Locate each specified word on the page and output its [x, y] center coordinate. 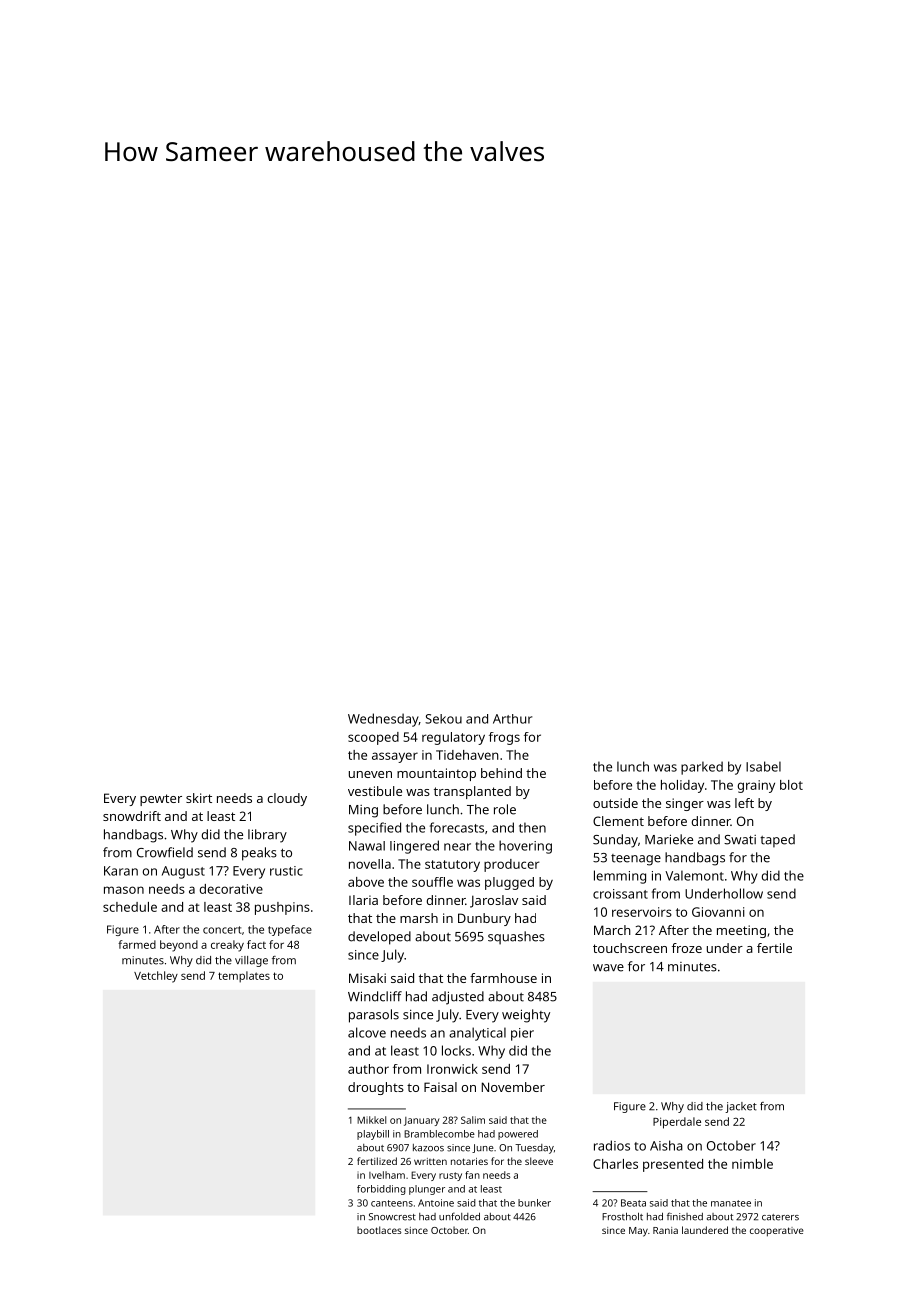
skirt [199, 798]
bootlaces [379, 1230]
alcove [367, 1032]
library [267, 836]
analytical [477, 1034]
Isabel [763, 766]
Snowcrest [392, 1217]
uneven [370, 774]
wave [608, 968]
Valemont [694, 875]
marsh [419, 918]
